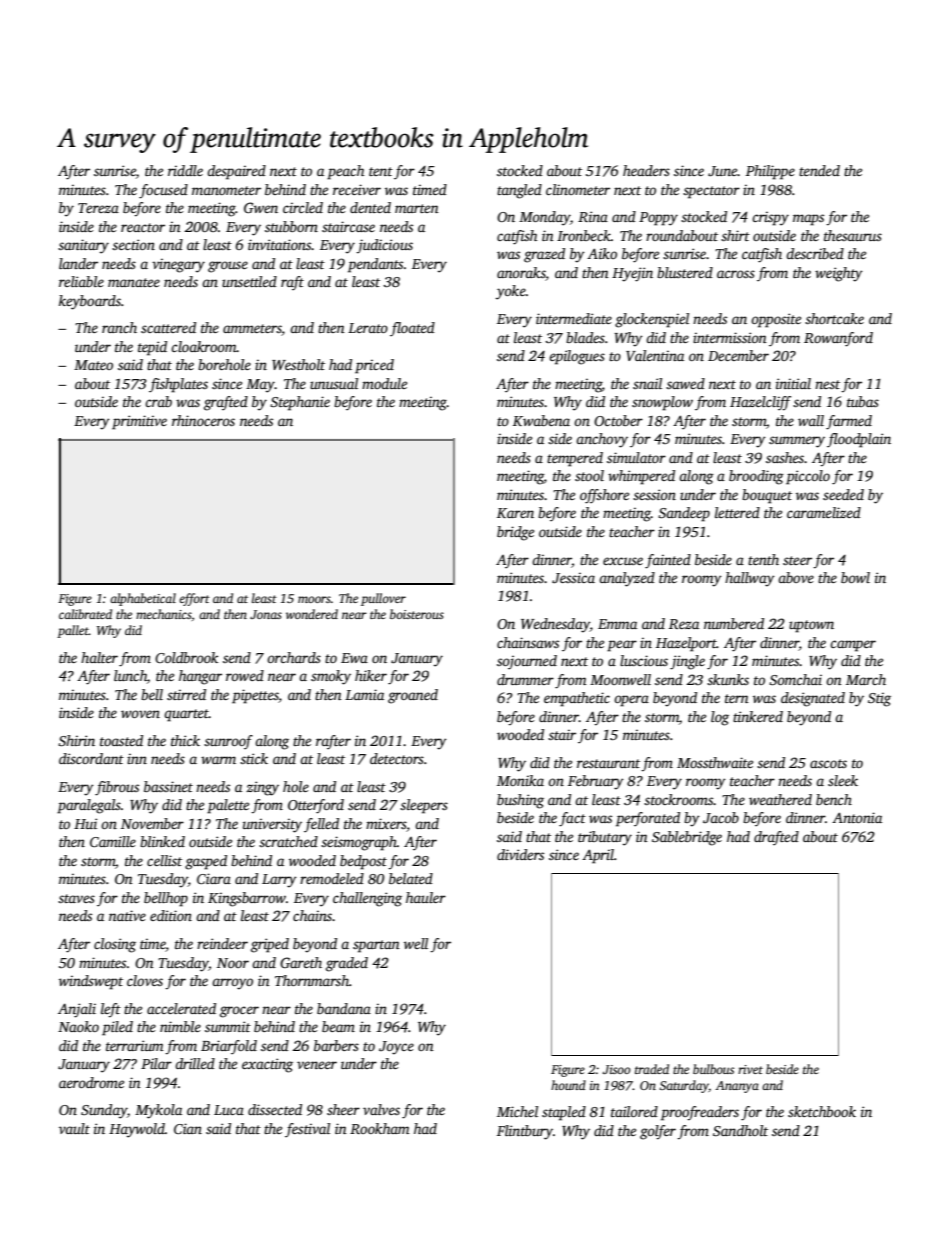 The width and height of the screenshot is (952, 1233). Describe the element at coordinates (517, 1111) in the screenshot. I see `Michel` at that location.
